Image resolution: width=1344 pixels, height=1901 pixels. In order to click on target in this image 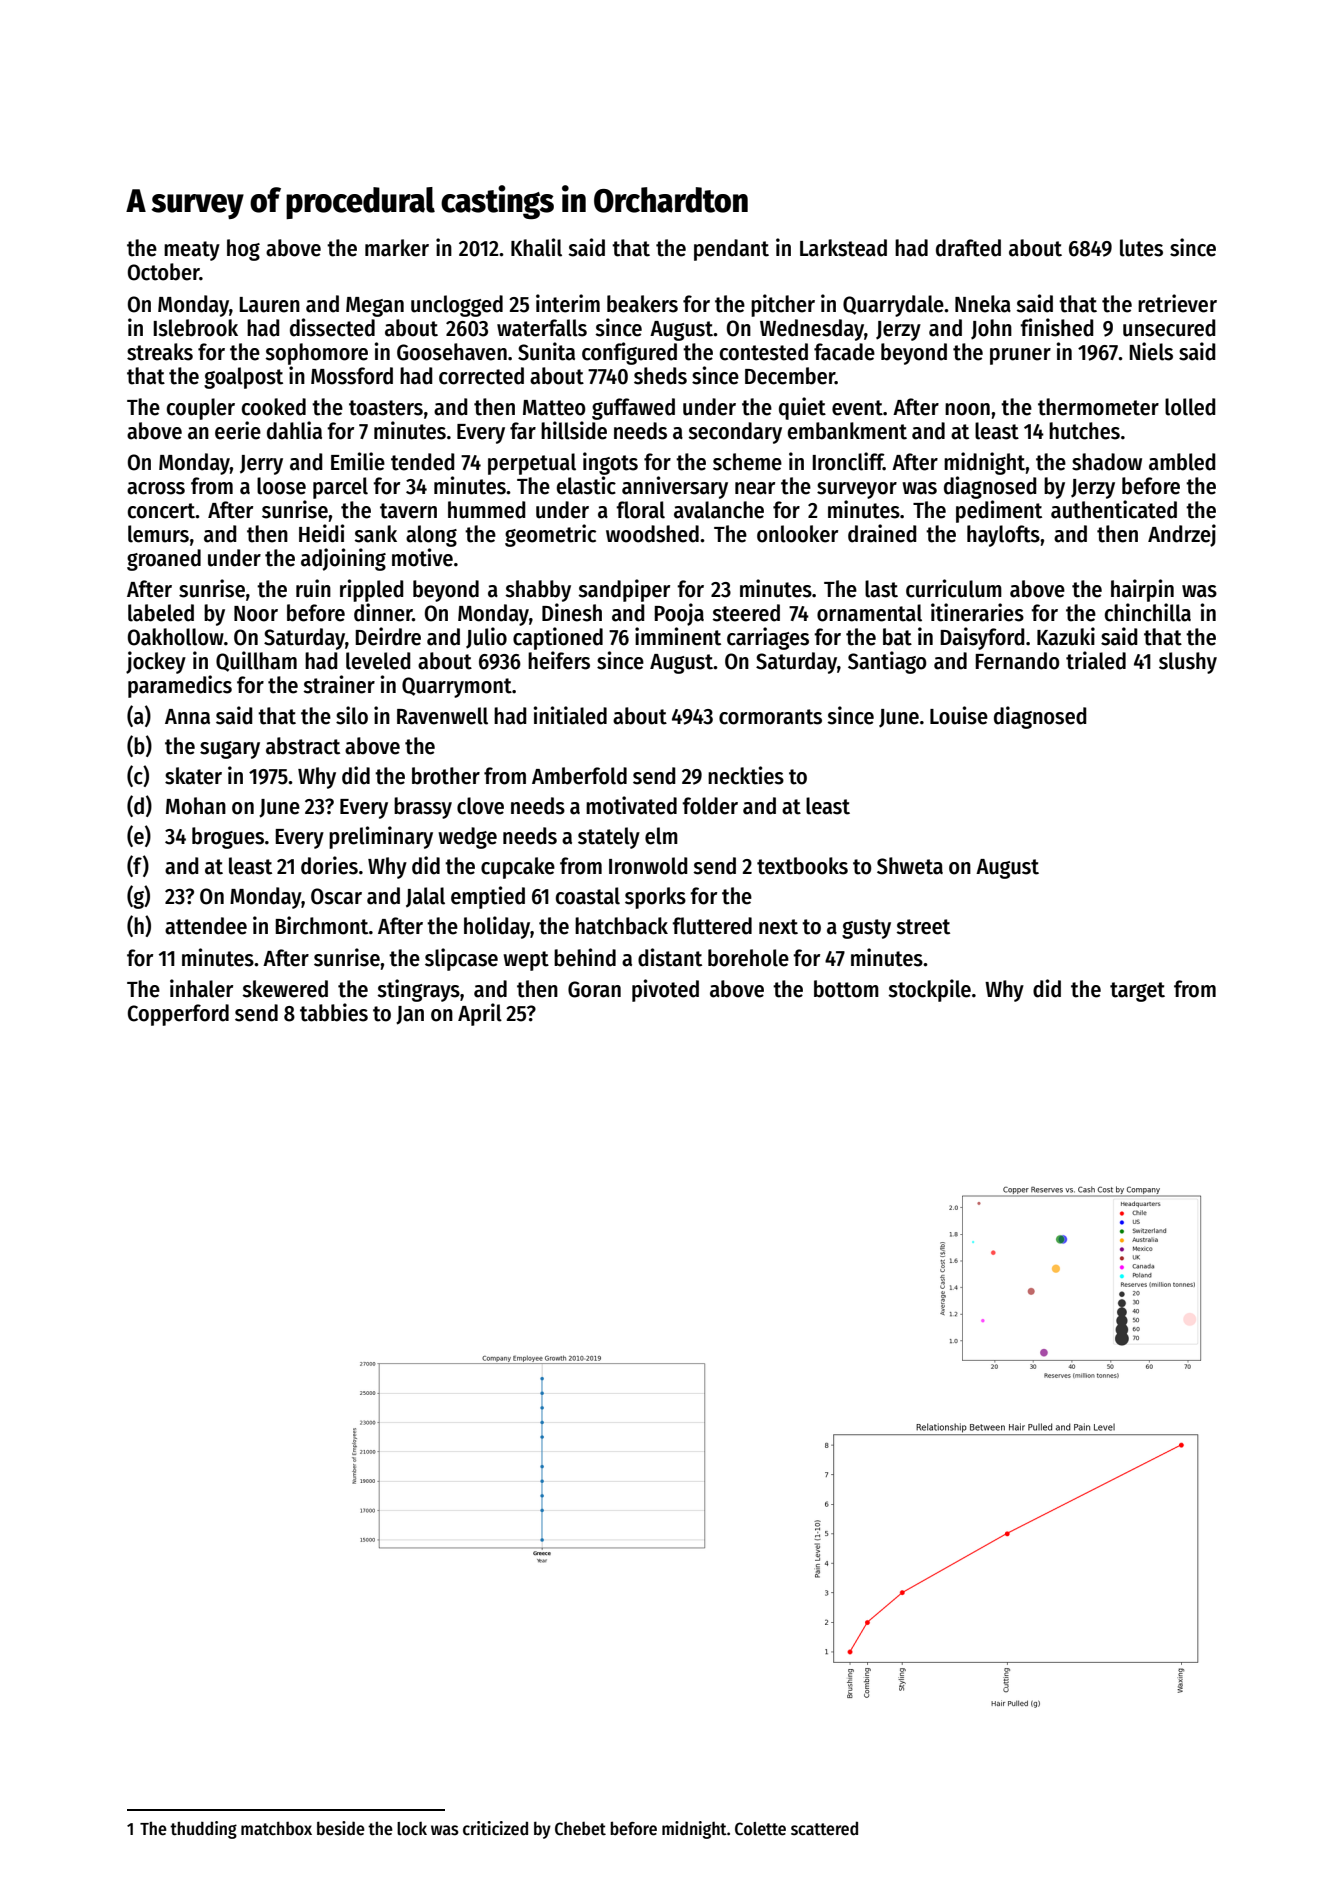, I will do `click(1137, 992)`.
